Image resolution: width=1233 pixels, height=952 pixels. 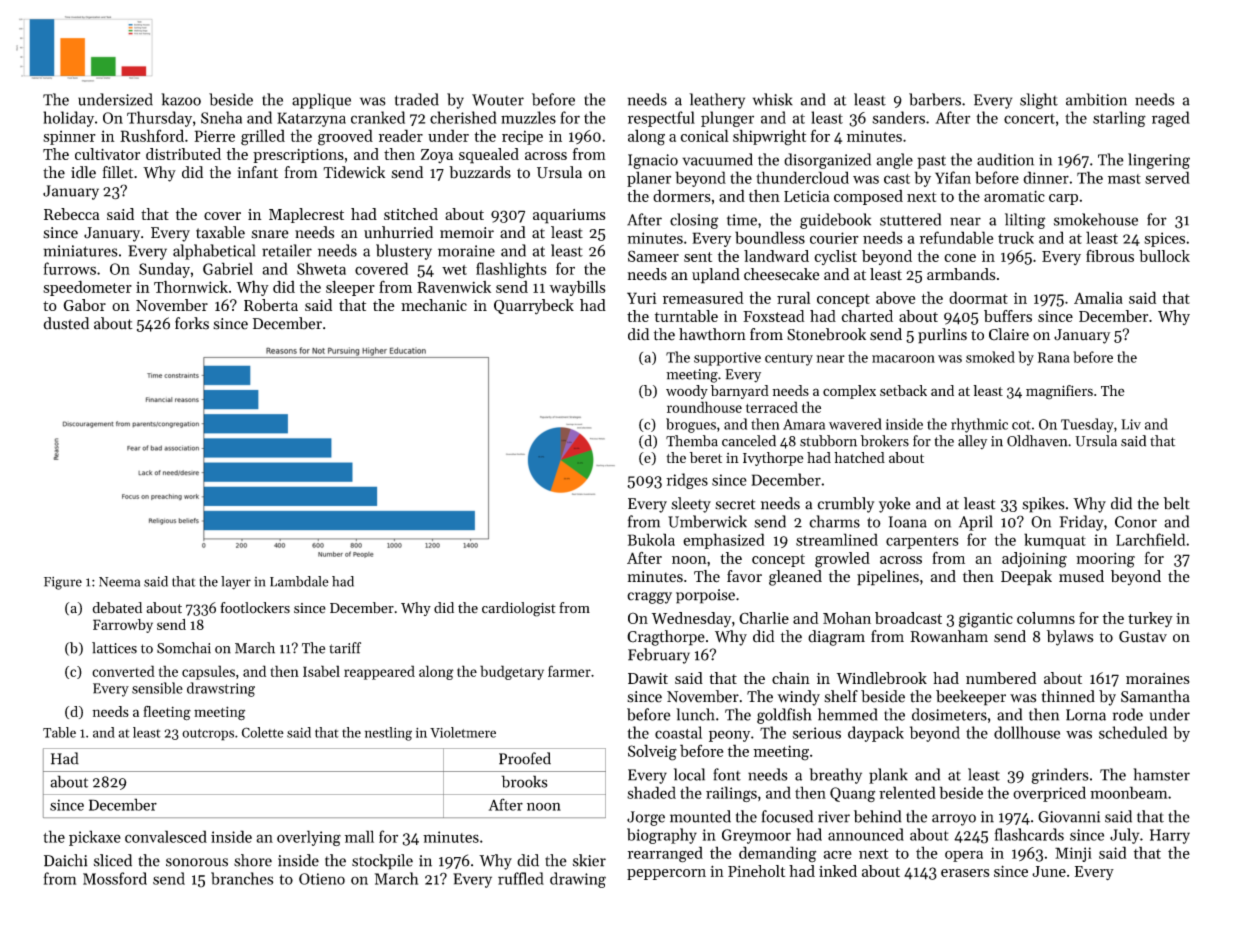 What do you see at coordinates (990, 357) in the document?
I see `smoked` at bounding box center [990, 357].
